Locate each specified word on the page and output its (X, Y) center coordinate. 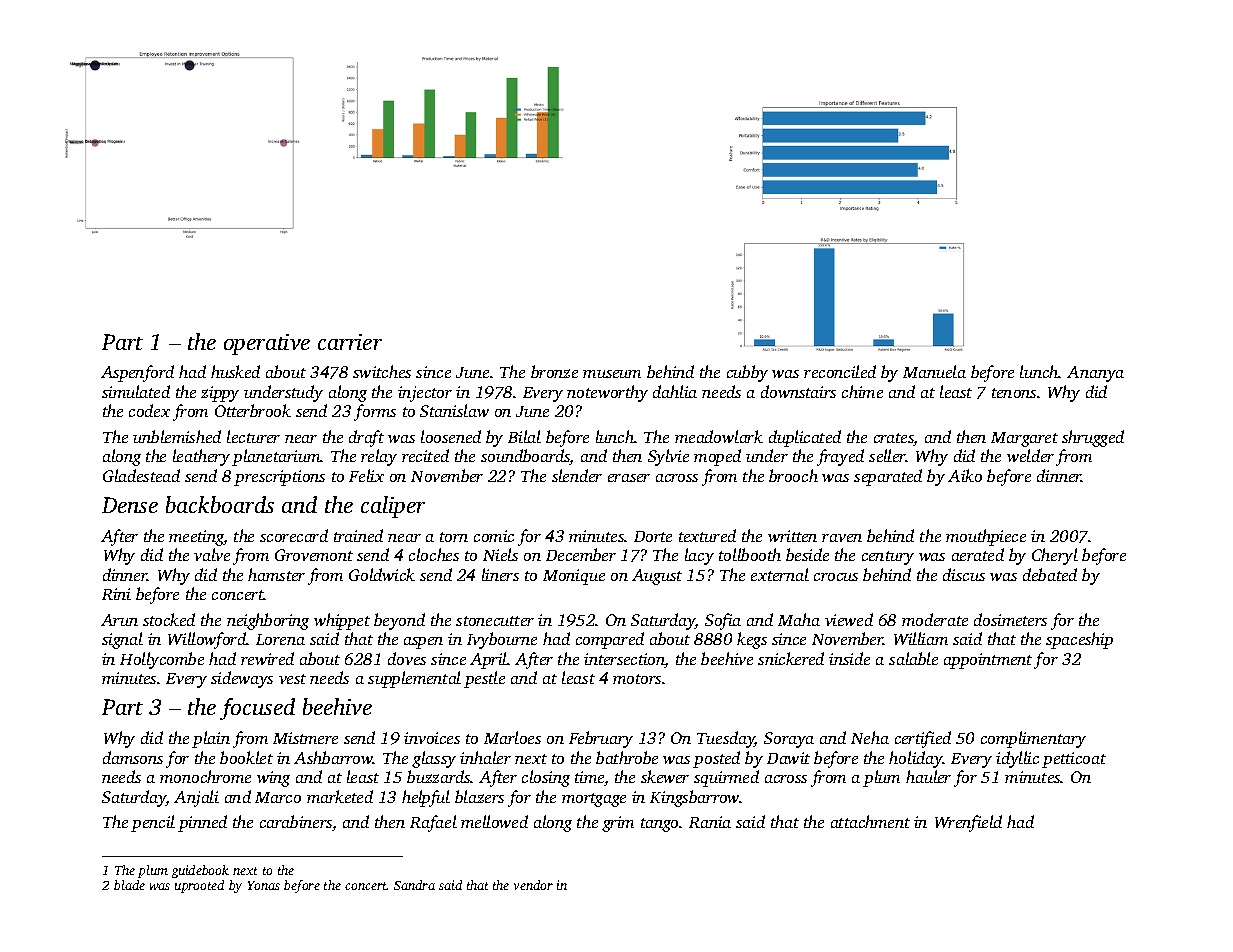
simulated (136, 391)
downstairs (798, 391)
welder (1030, 455)
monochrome (205, 776)
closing (546, 778)
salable (913, 658)
